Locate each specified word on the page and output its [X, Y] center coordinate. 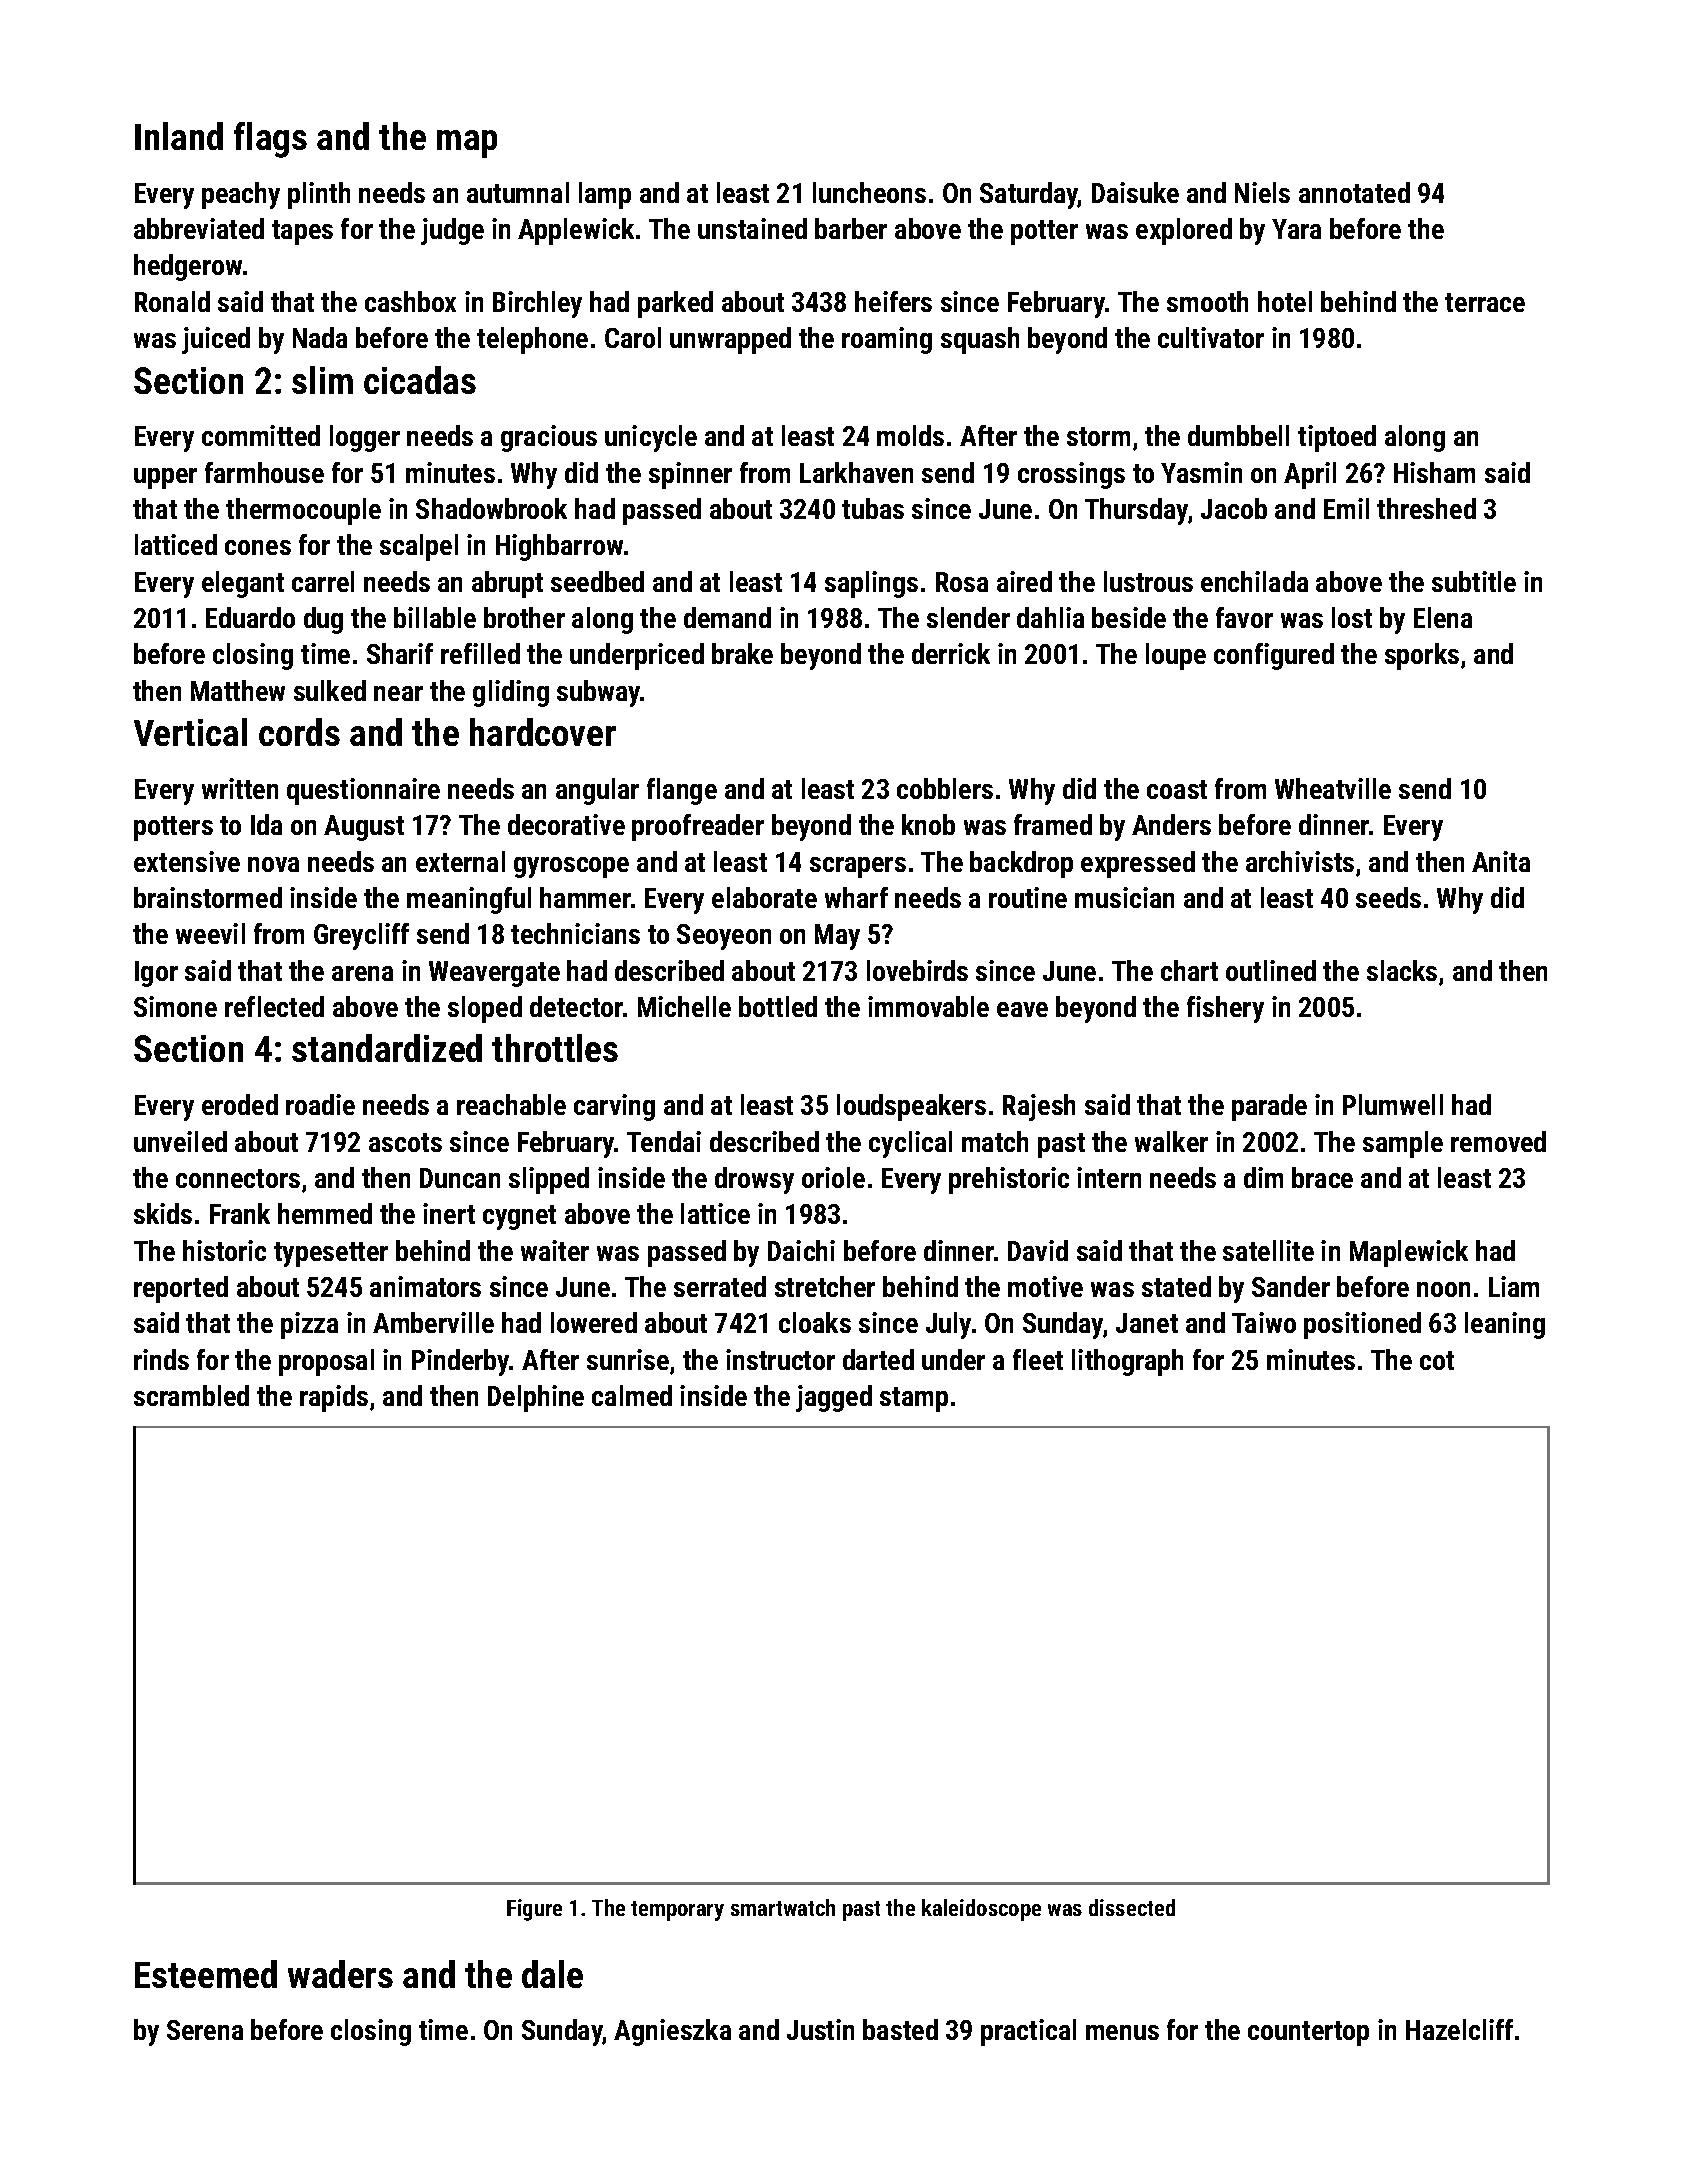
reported [181, 1289]
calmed [632, 1395]
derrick [951, 653]
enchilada [1254, 581]
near [398, 693]
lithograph [1127, 1362]
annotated [1354, 192]
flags [270, 140]
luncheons [869, 192]
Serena [205, 2030]
